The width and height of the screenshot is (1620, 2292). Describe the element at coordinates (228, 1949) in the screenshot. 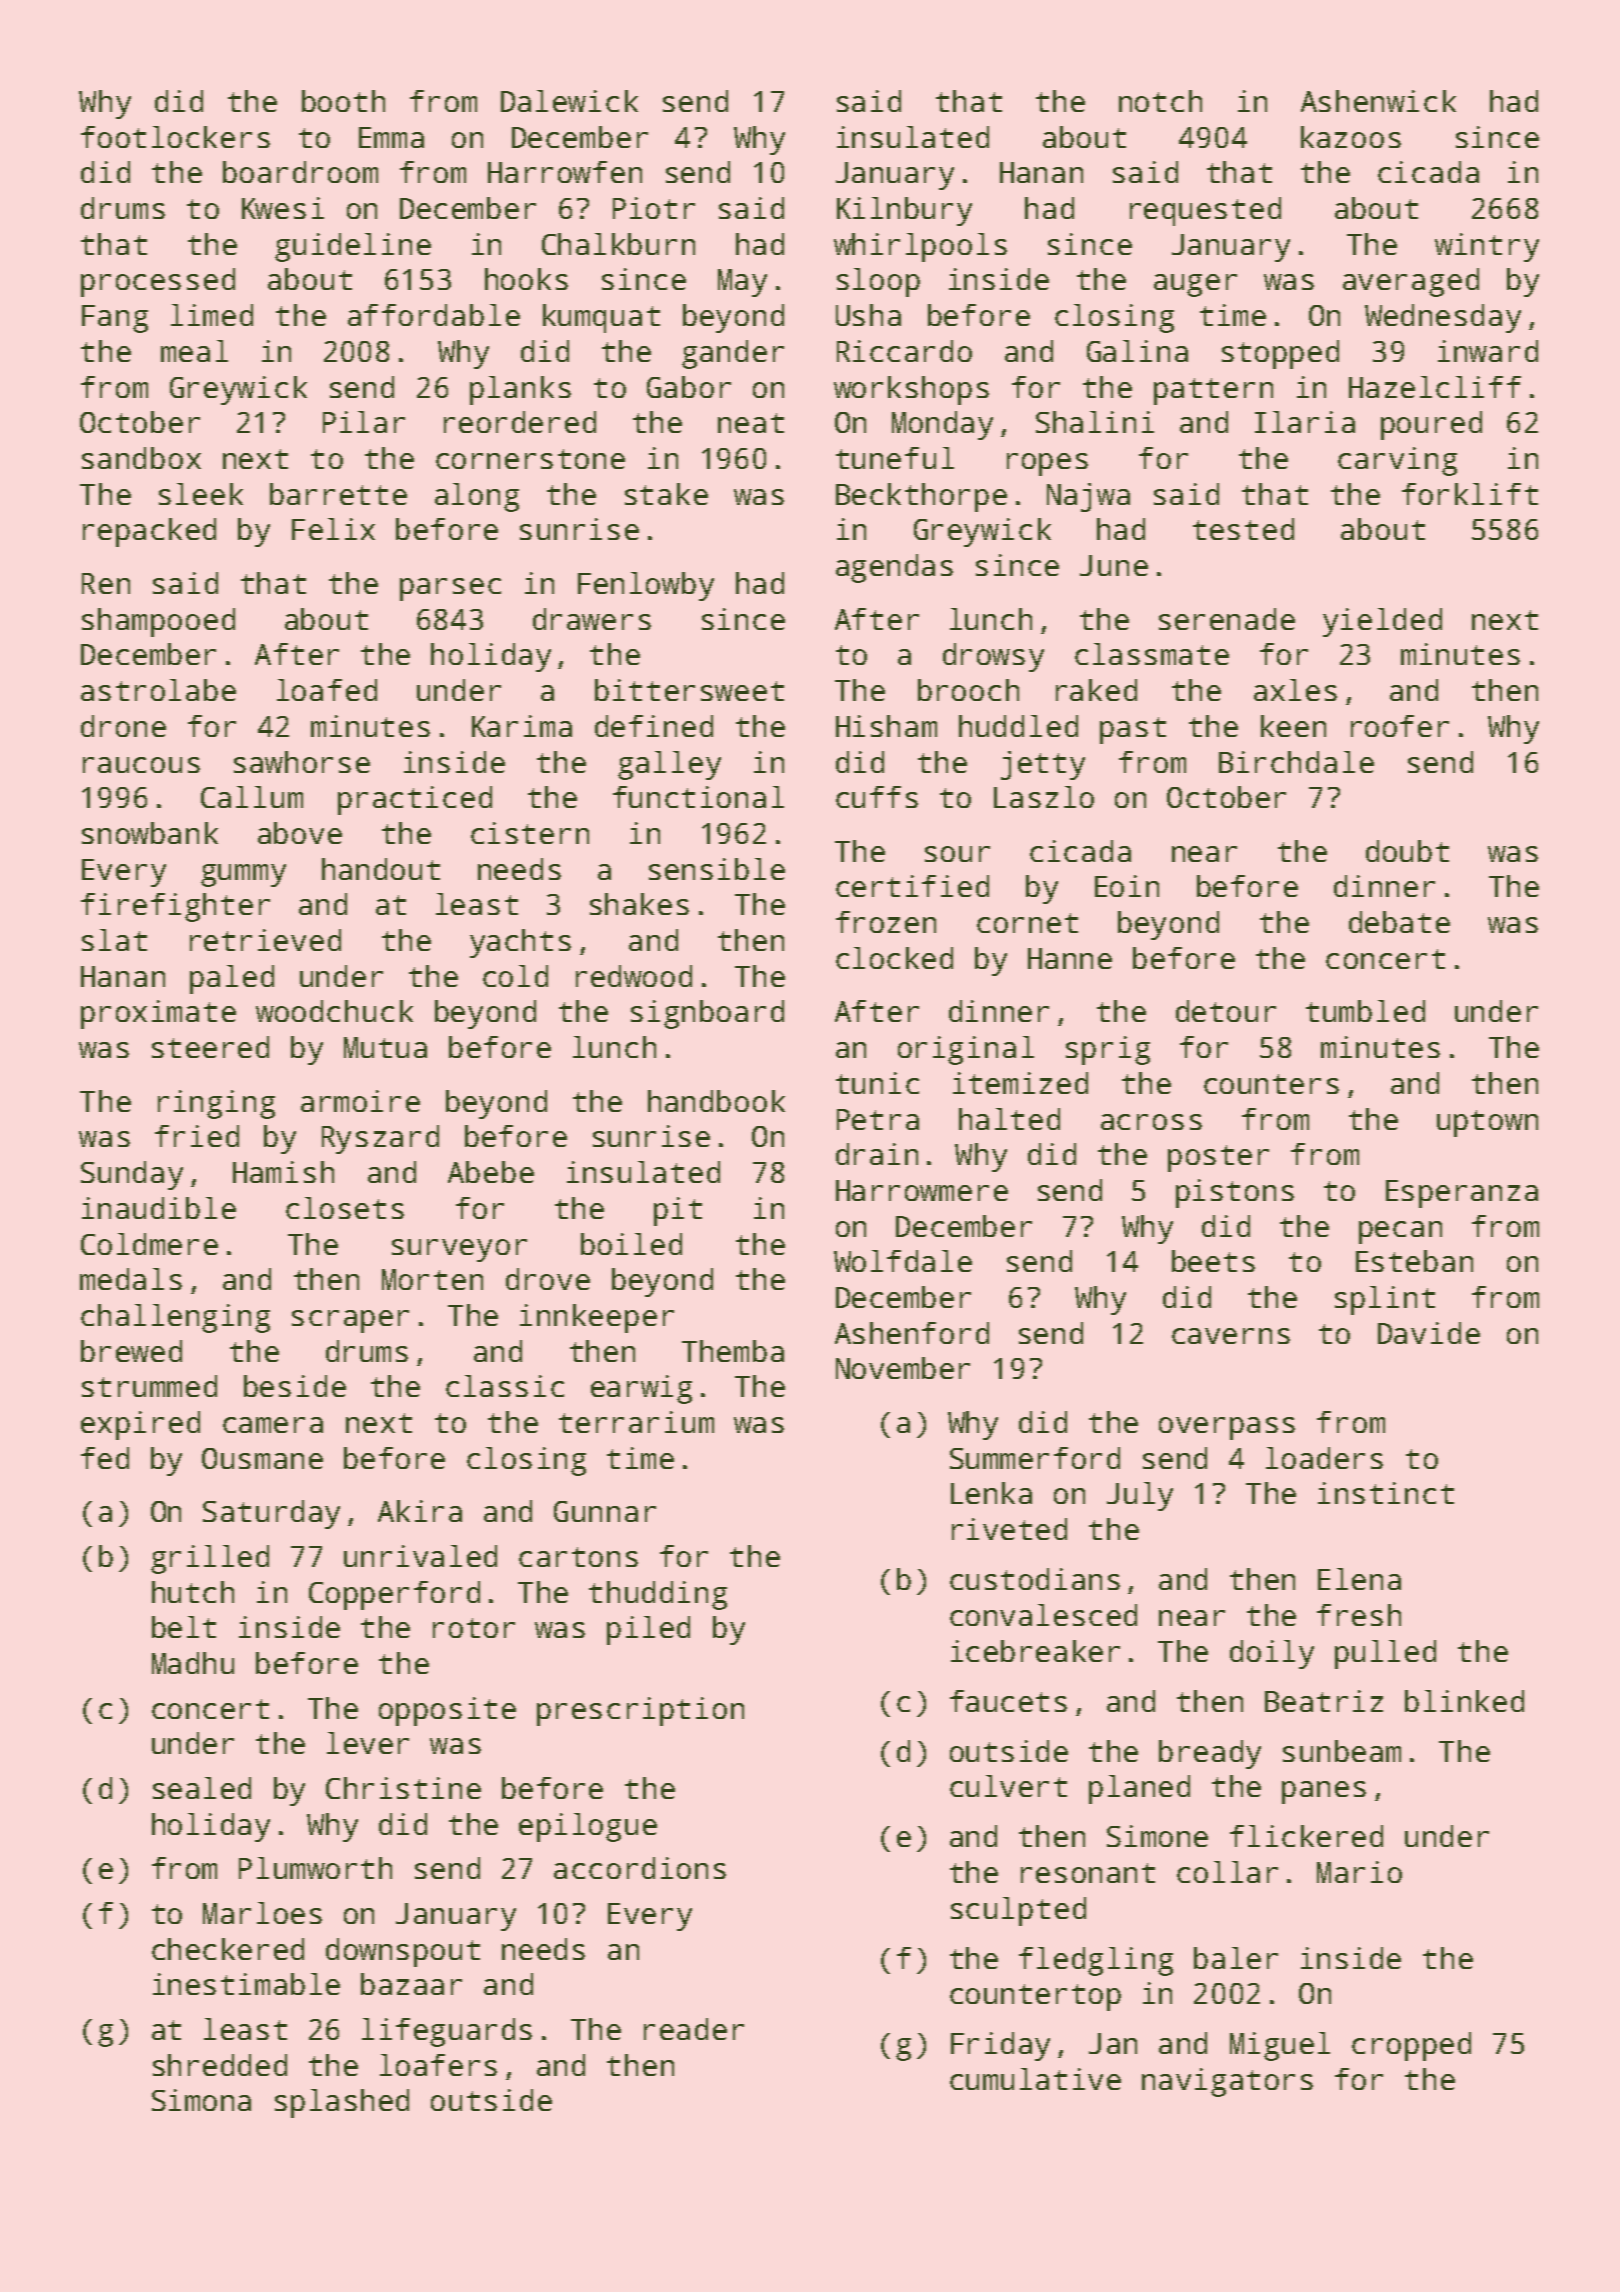

I see `checkered` at that location.
